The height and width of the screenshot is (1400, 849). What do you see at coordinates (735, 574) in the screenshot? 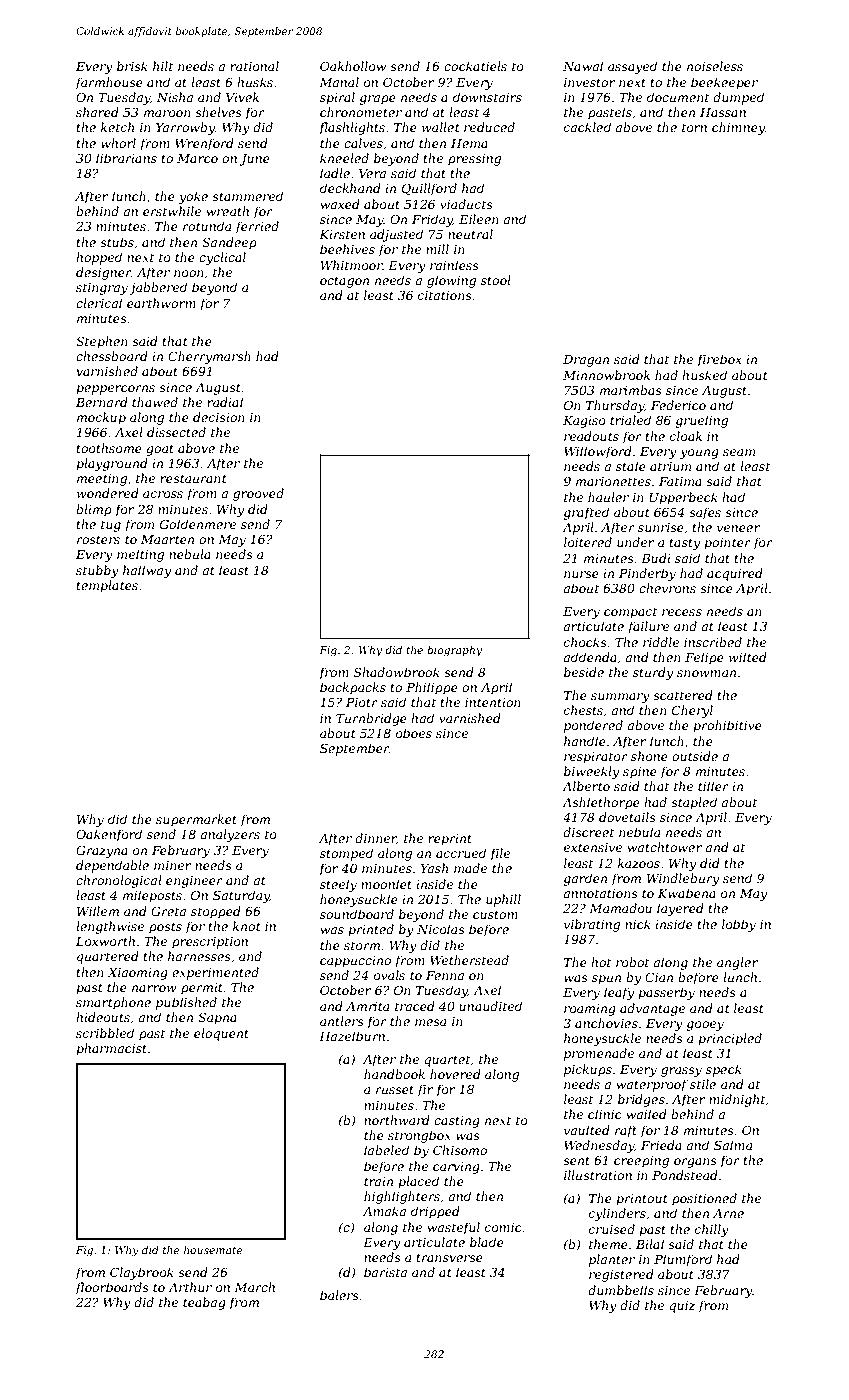
I see `acquired` at bounding box center [735, 574].
